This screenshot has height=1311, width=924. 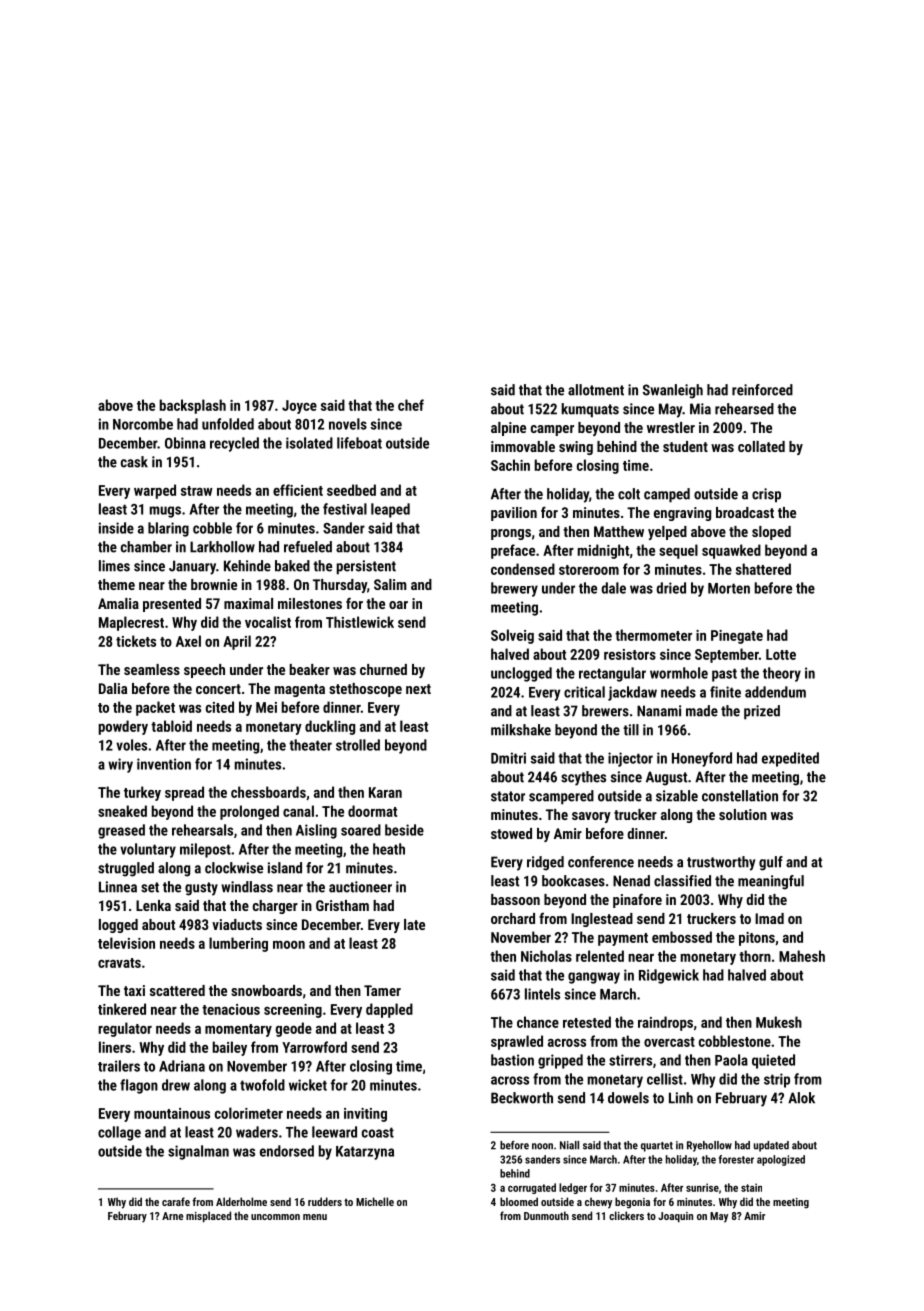 I want to click on sizable, so click(x=677, y=796).
